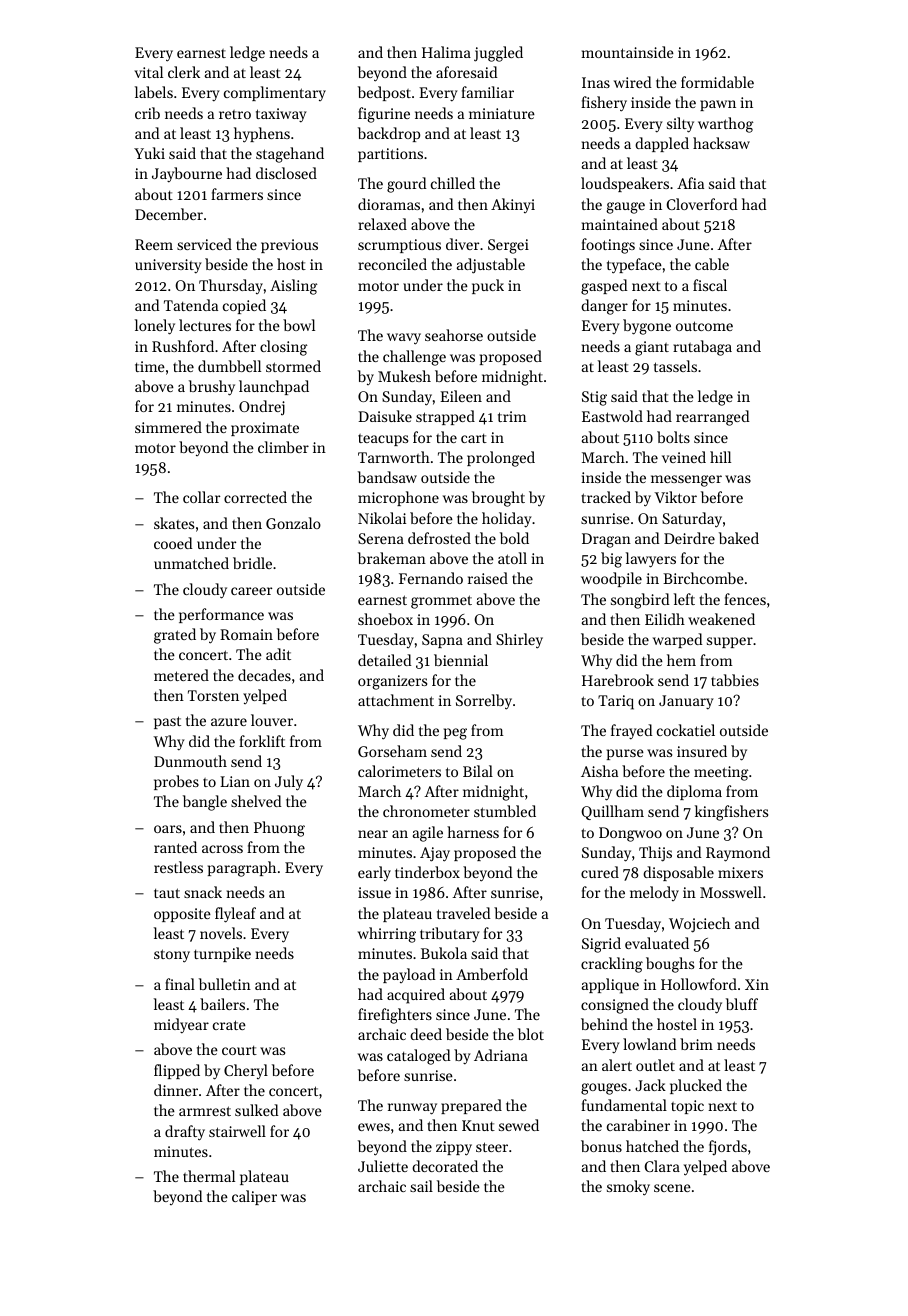 Image resolution: width=908 pixels, height=1316 pixels. I want to click on stagehand, so click(290, 155).
